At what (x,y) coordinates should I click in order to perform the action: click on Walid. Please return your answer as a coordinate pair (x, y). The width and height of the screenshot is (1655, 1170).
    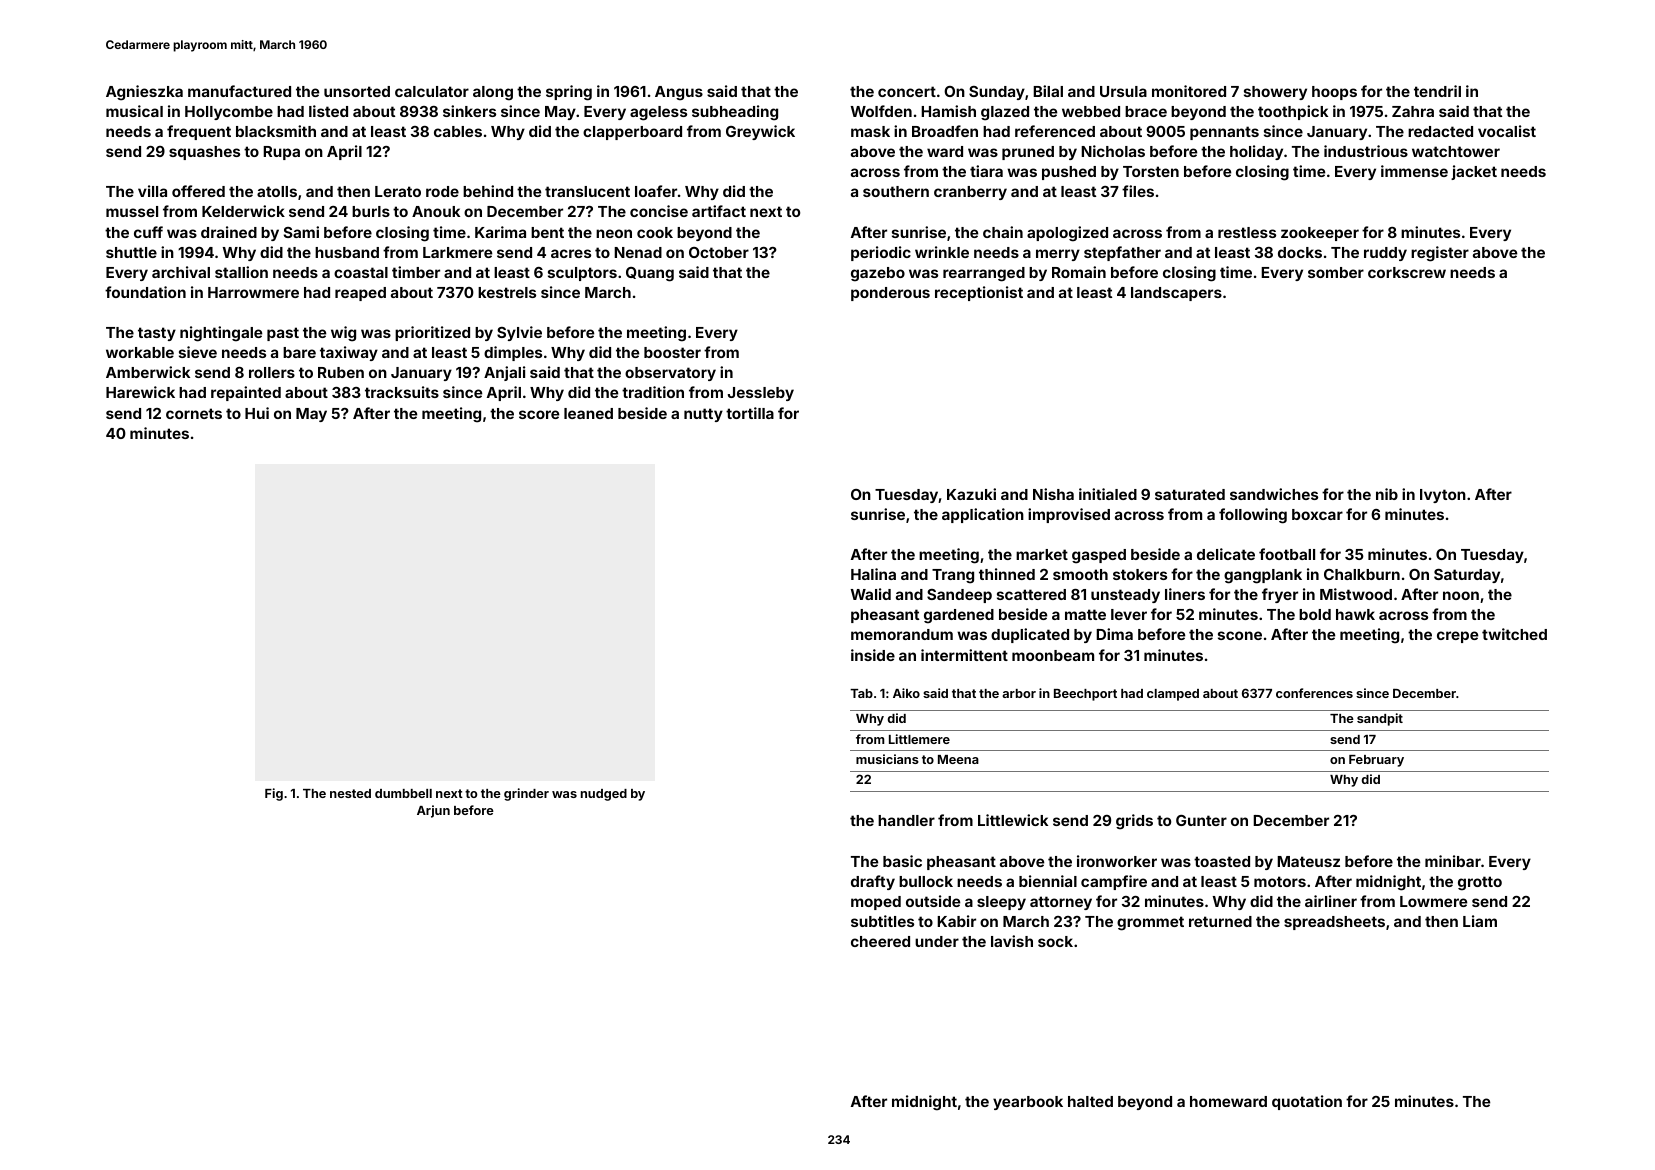
    Looking at the image, I should click on (871, 594).
